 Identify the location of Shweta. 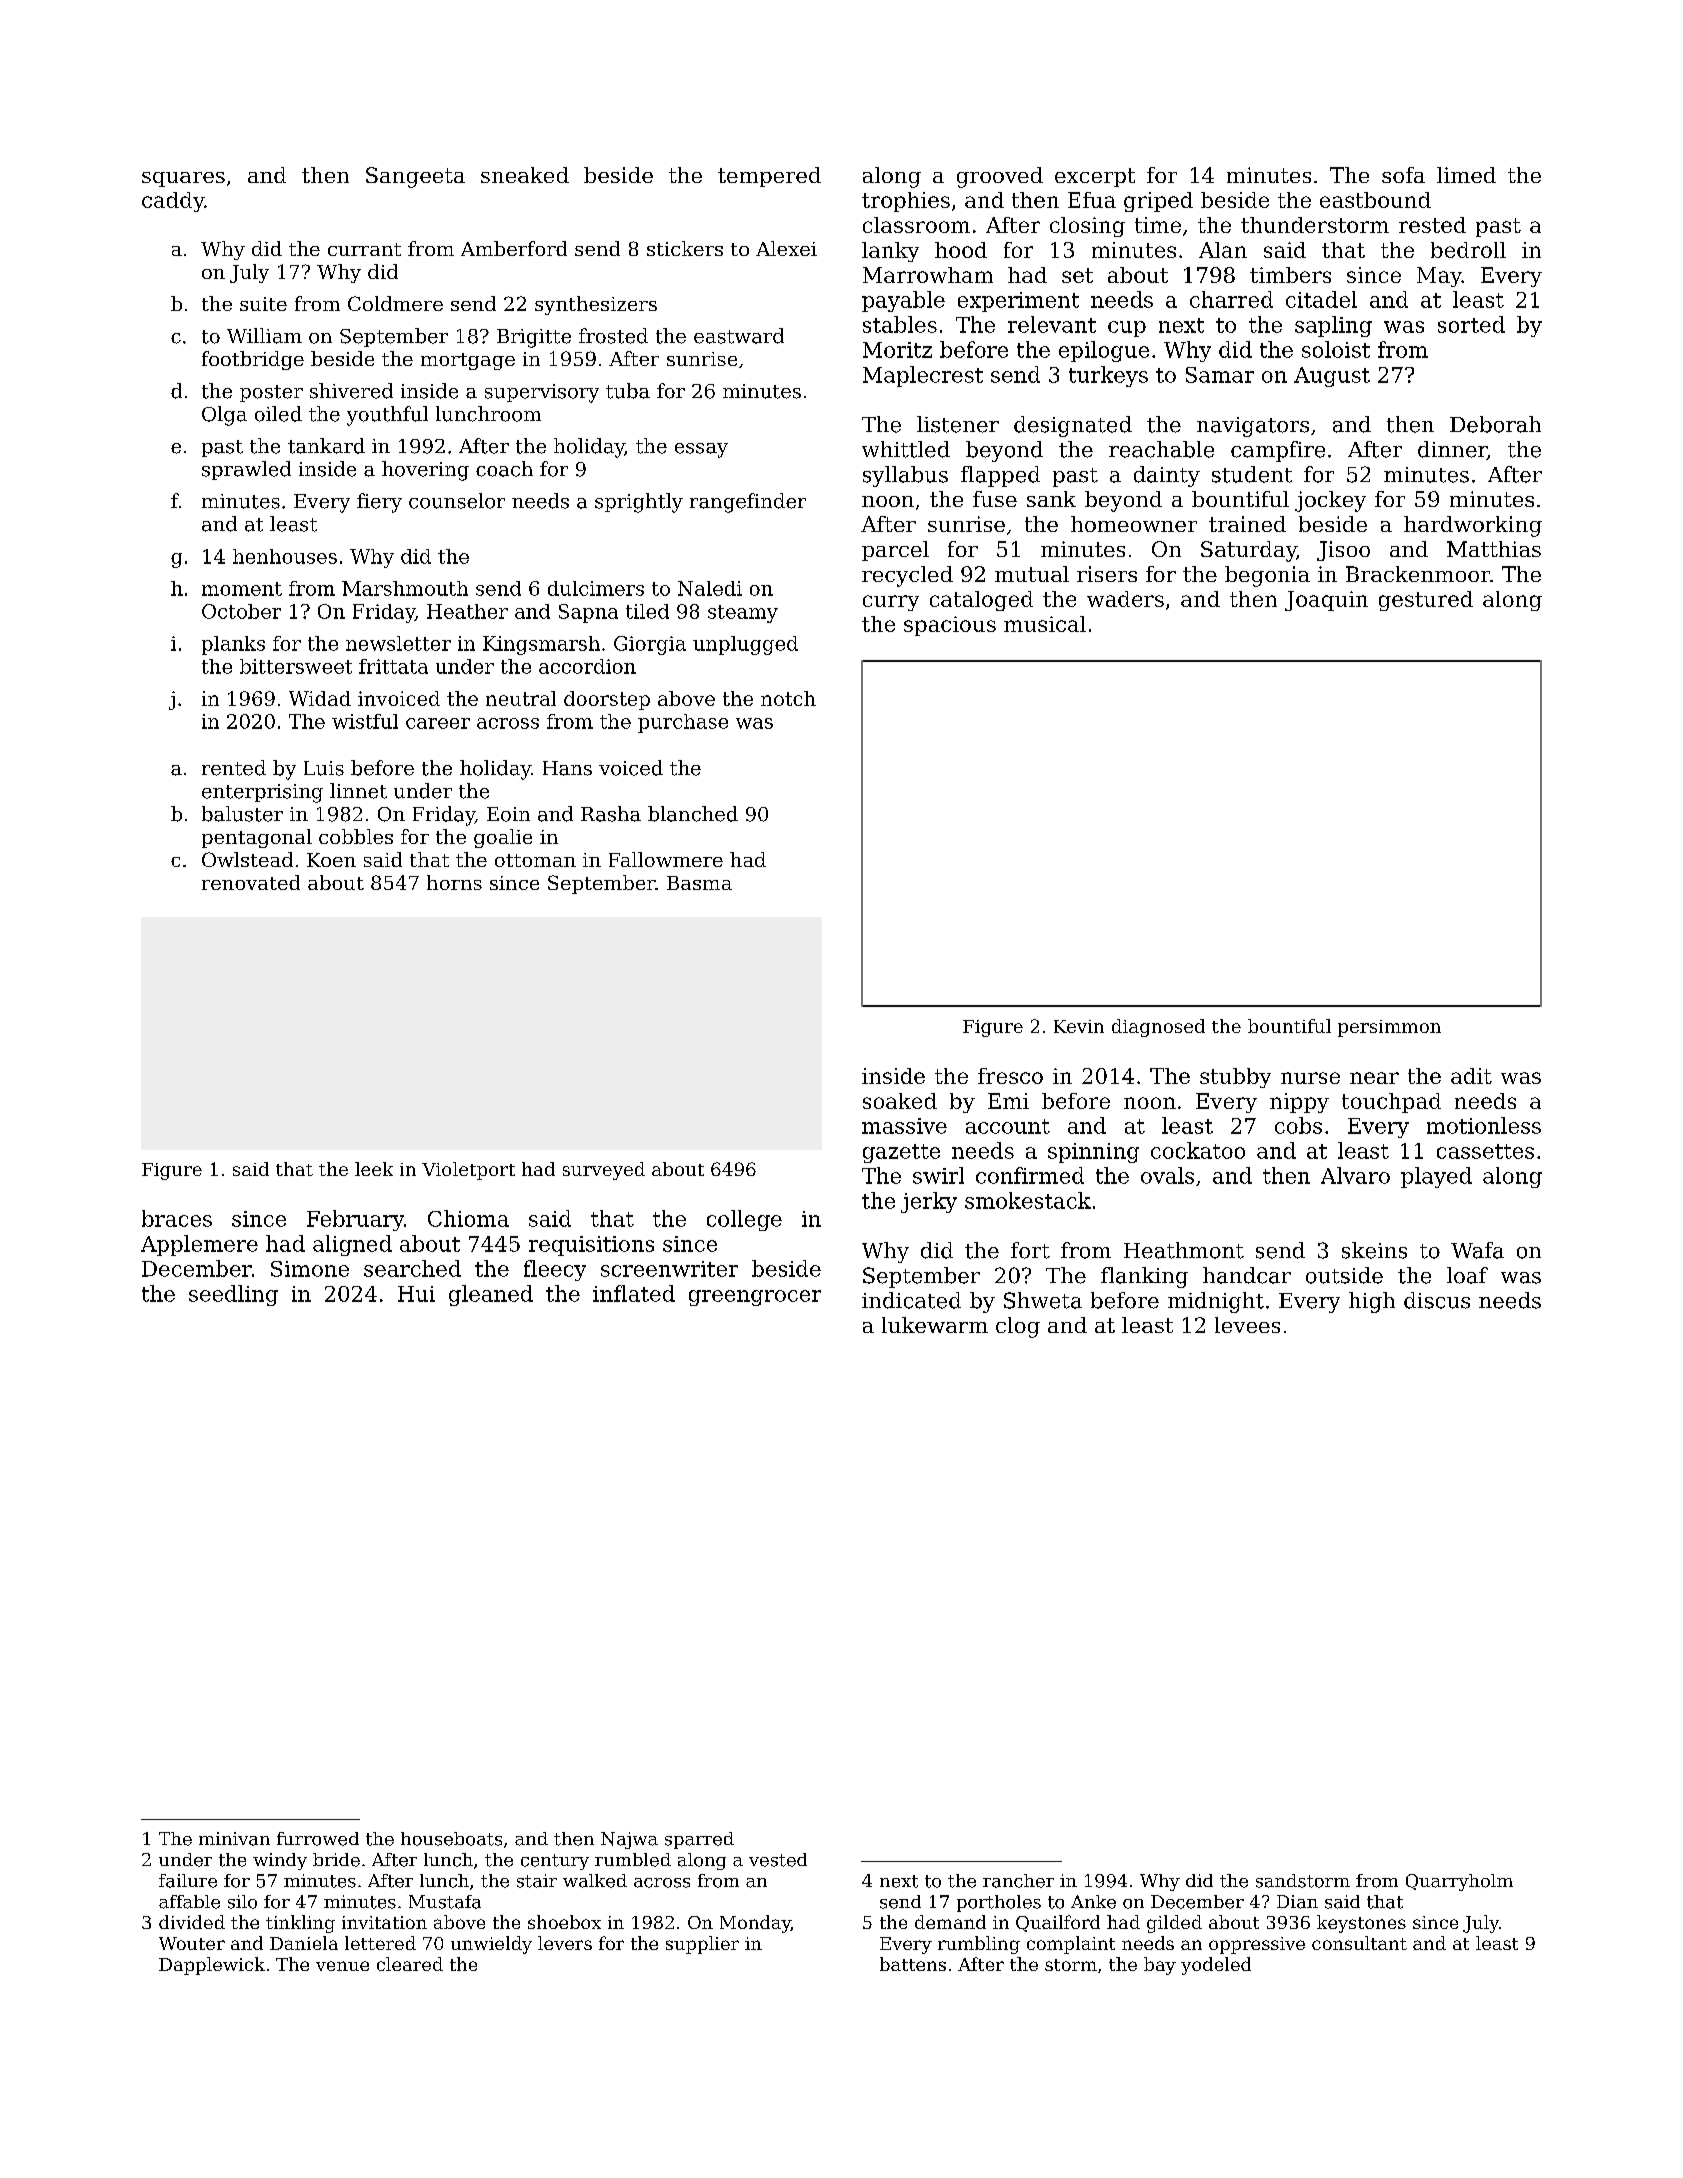
(1043, 1300).
